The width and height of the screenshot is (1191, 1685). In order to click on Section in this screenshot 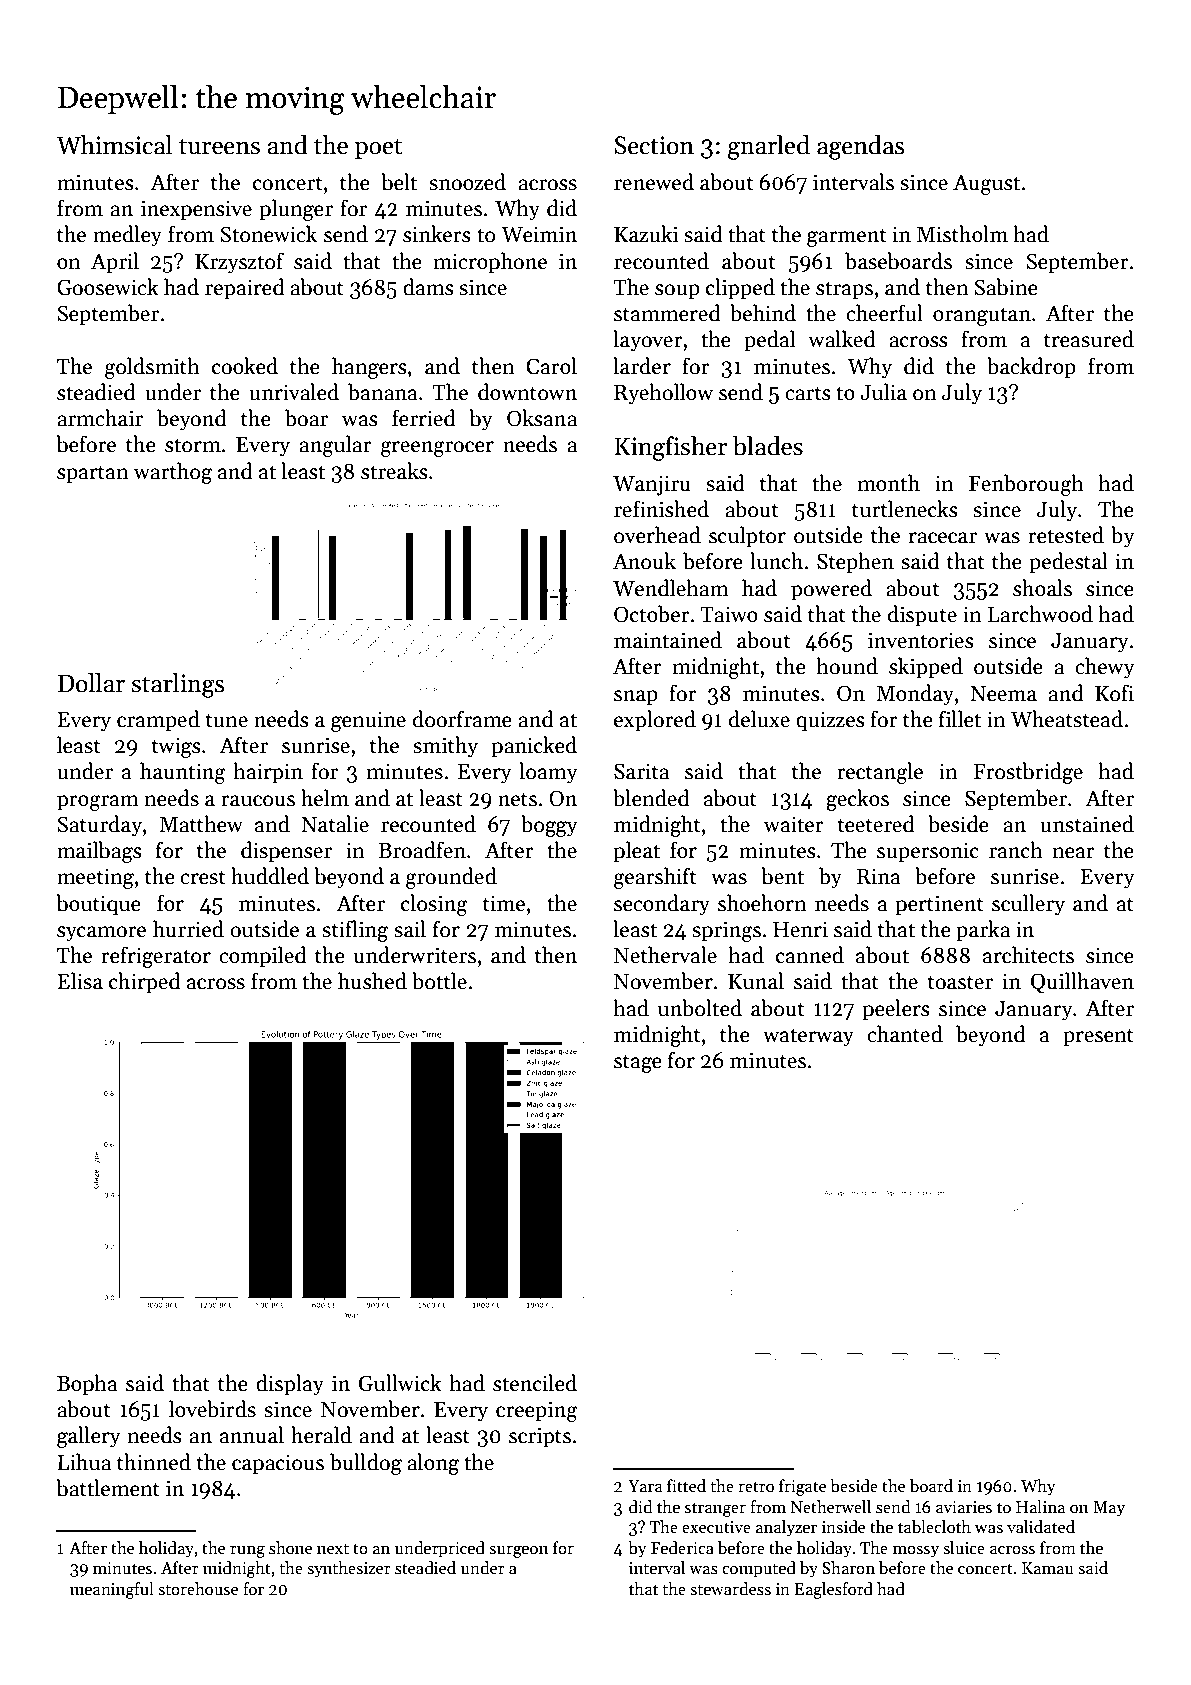, I will do `click(654, 145)`.
